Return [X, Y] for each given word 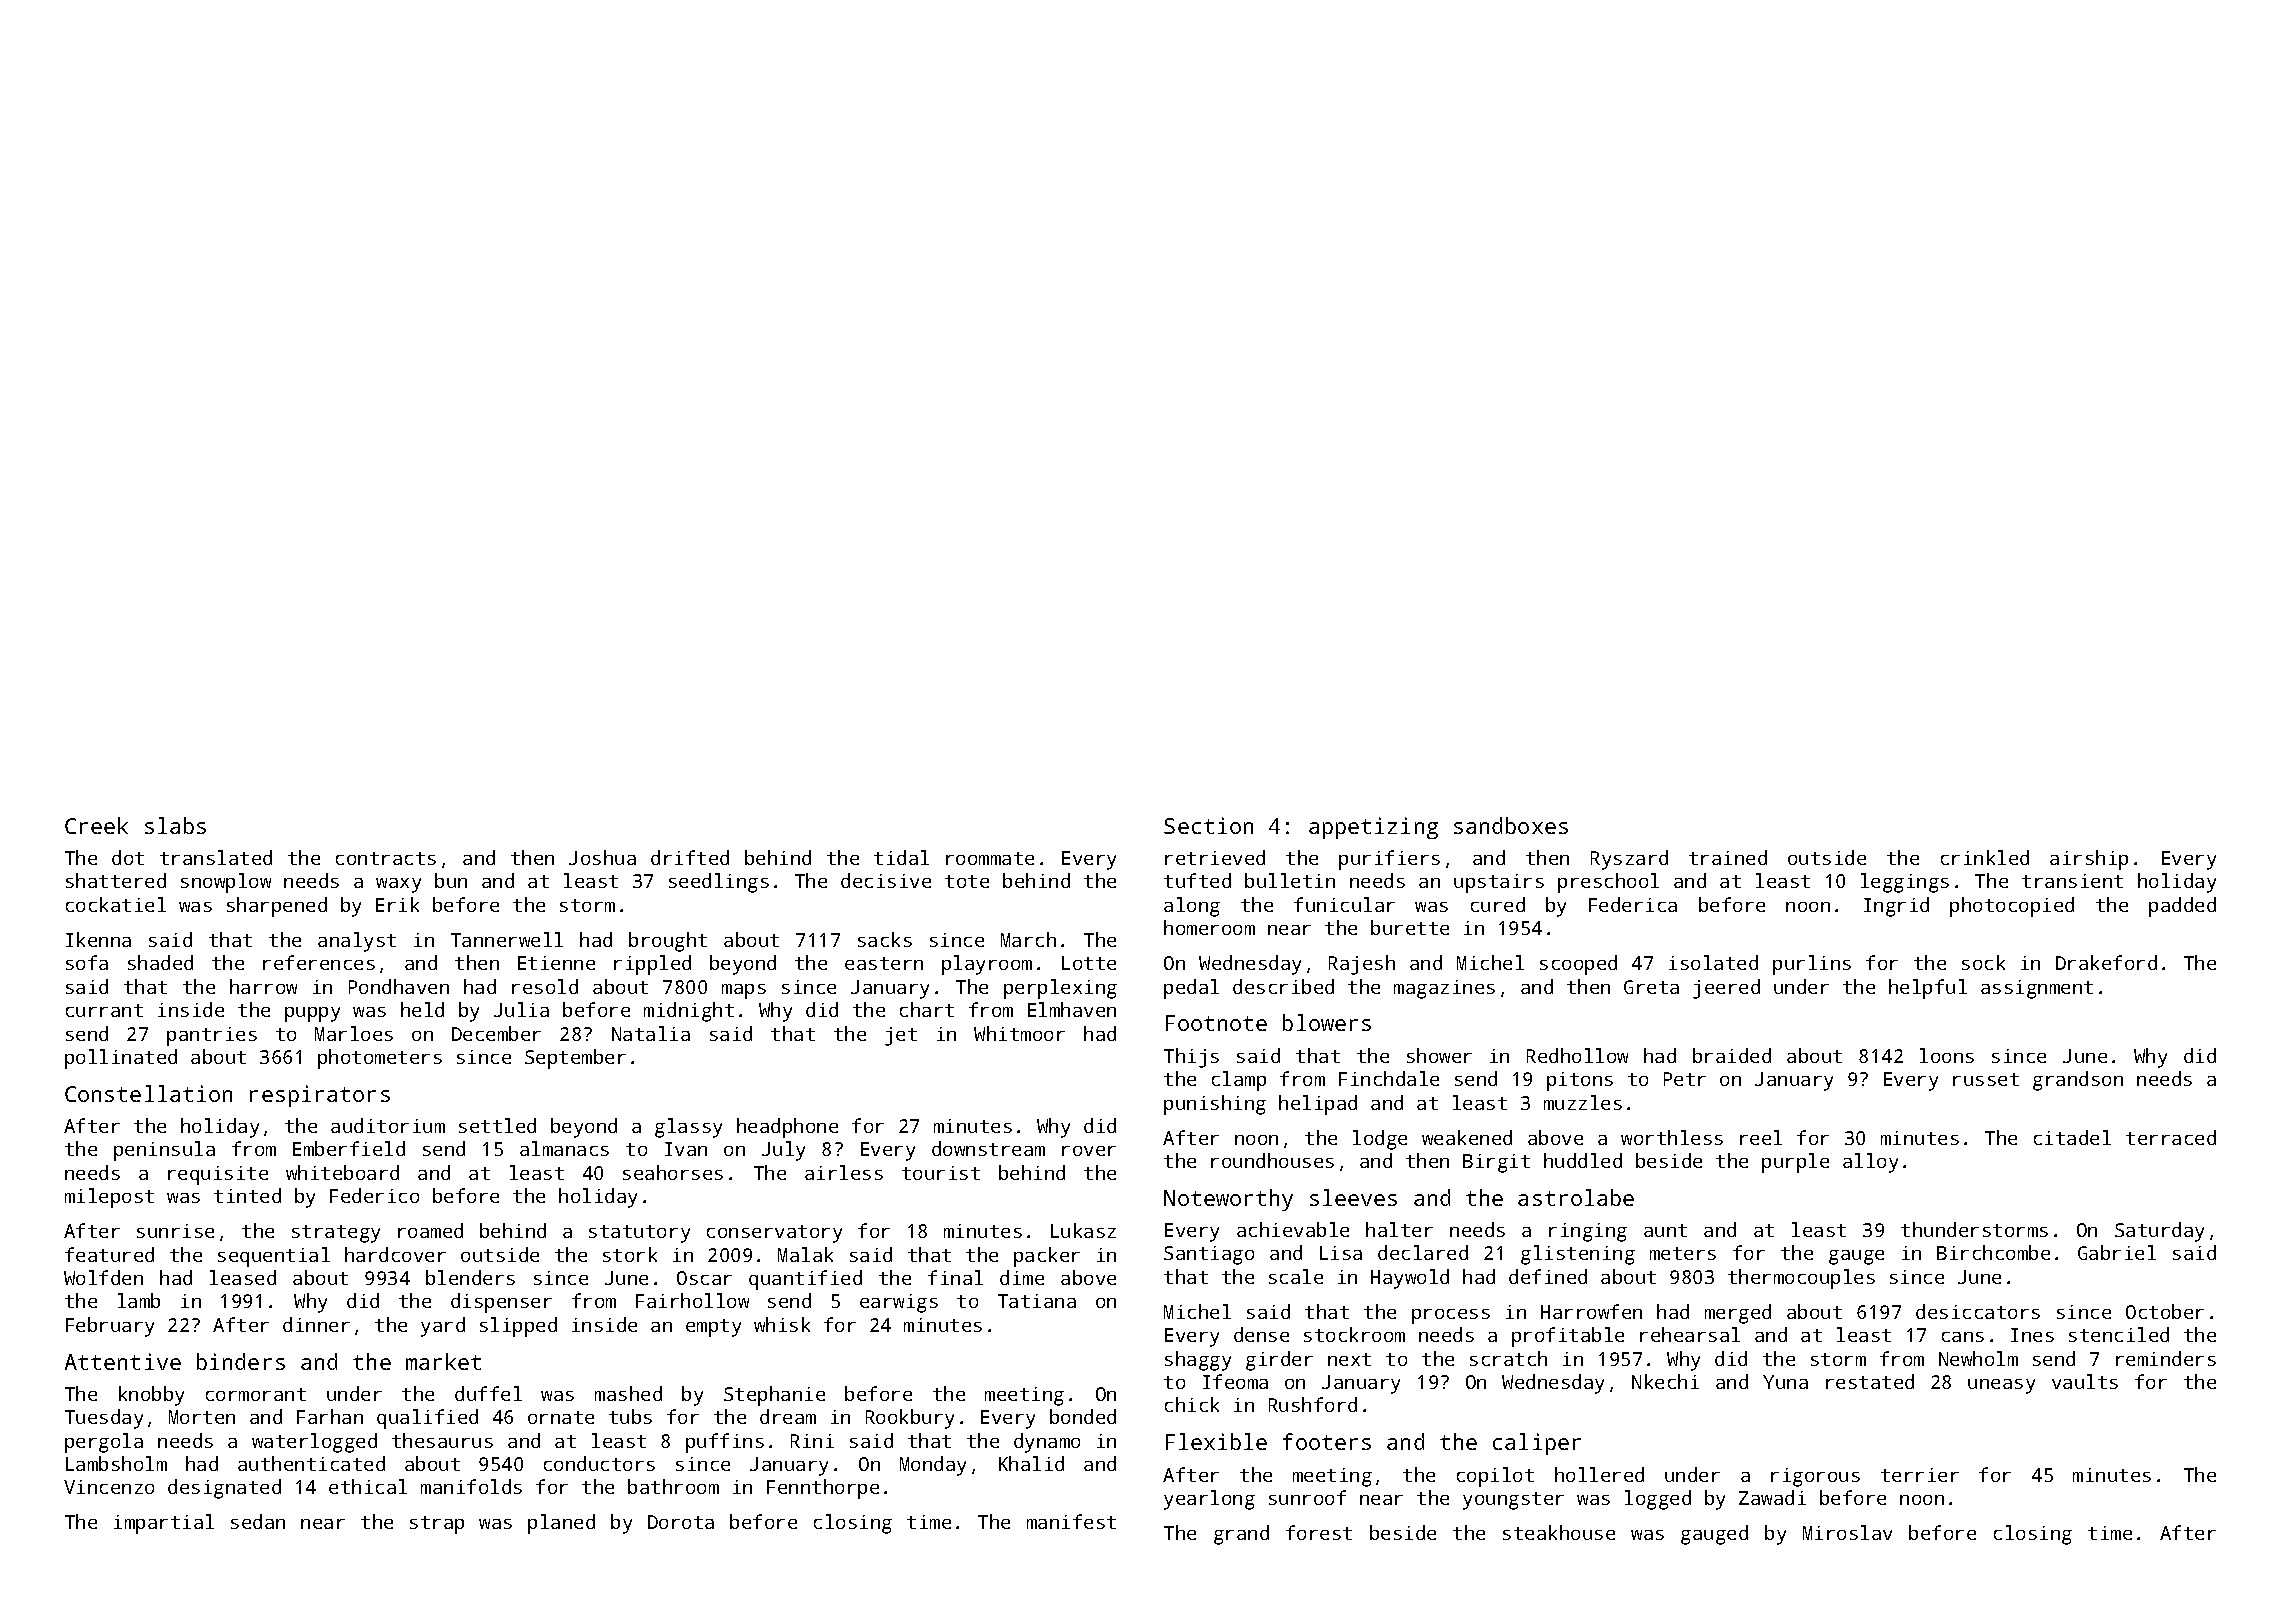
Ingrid [1896, 907]
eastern [884, 963]
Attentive [123, 1361]
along [1192, 907]
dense [1261, 1334]
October [2165, 1311]
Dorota [681, 1522]
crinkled [1985, 857]
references [319, 962]
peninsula [164, 1151]
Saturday [2159, 1232]
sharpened [277, 907]
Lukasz [1083, 1230]
